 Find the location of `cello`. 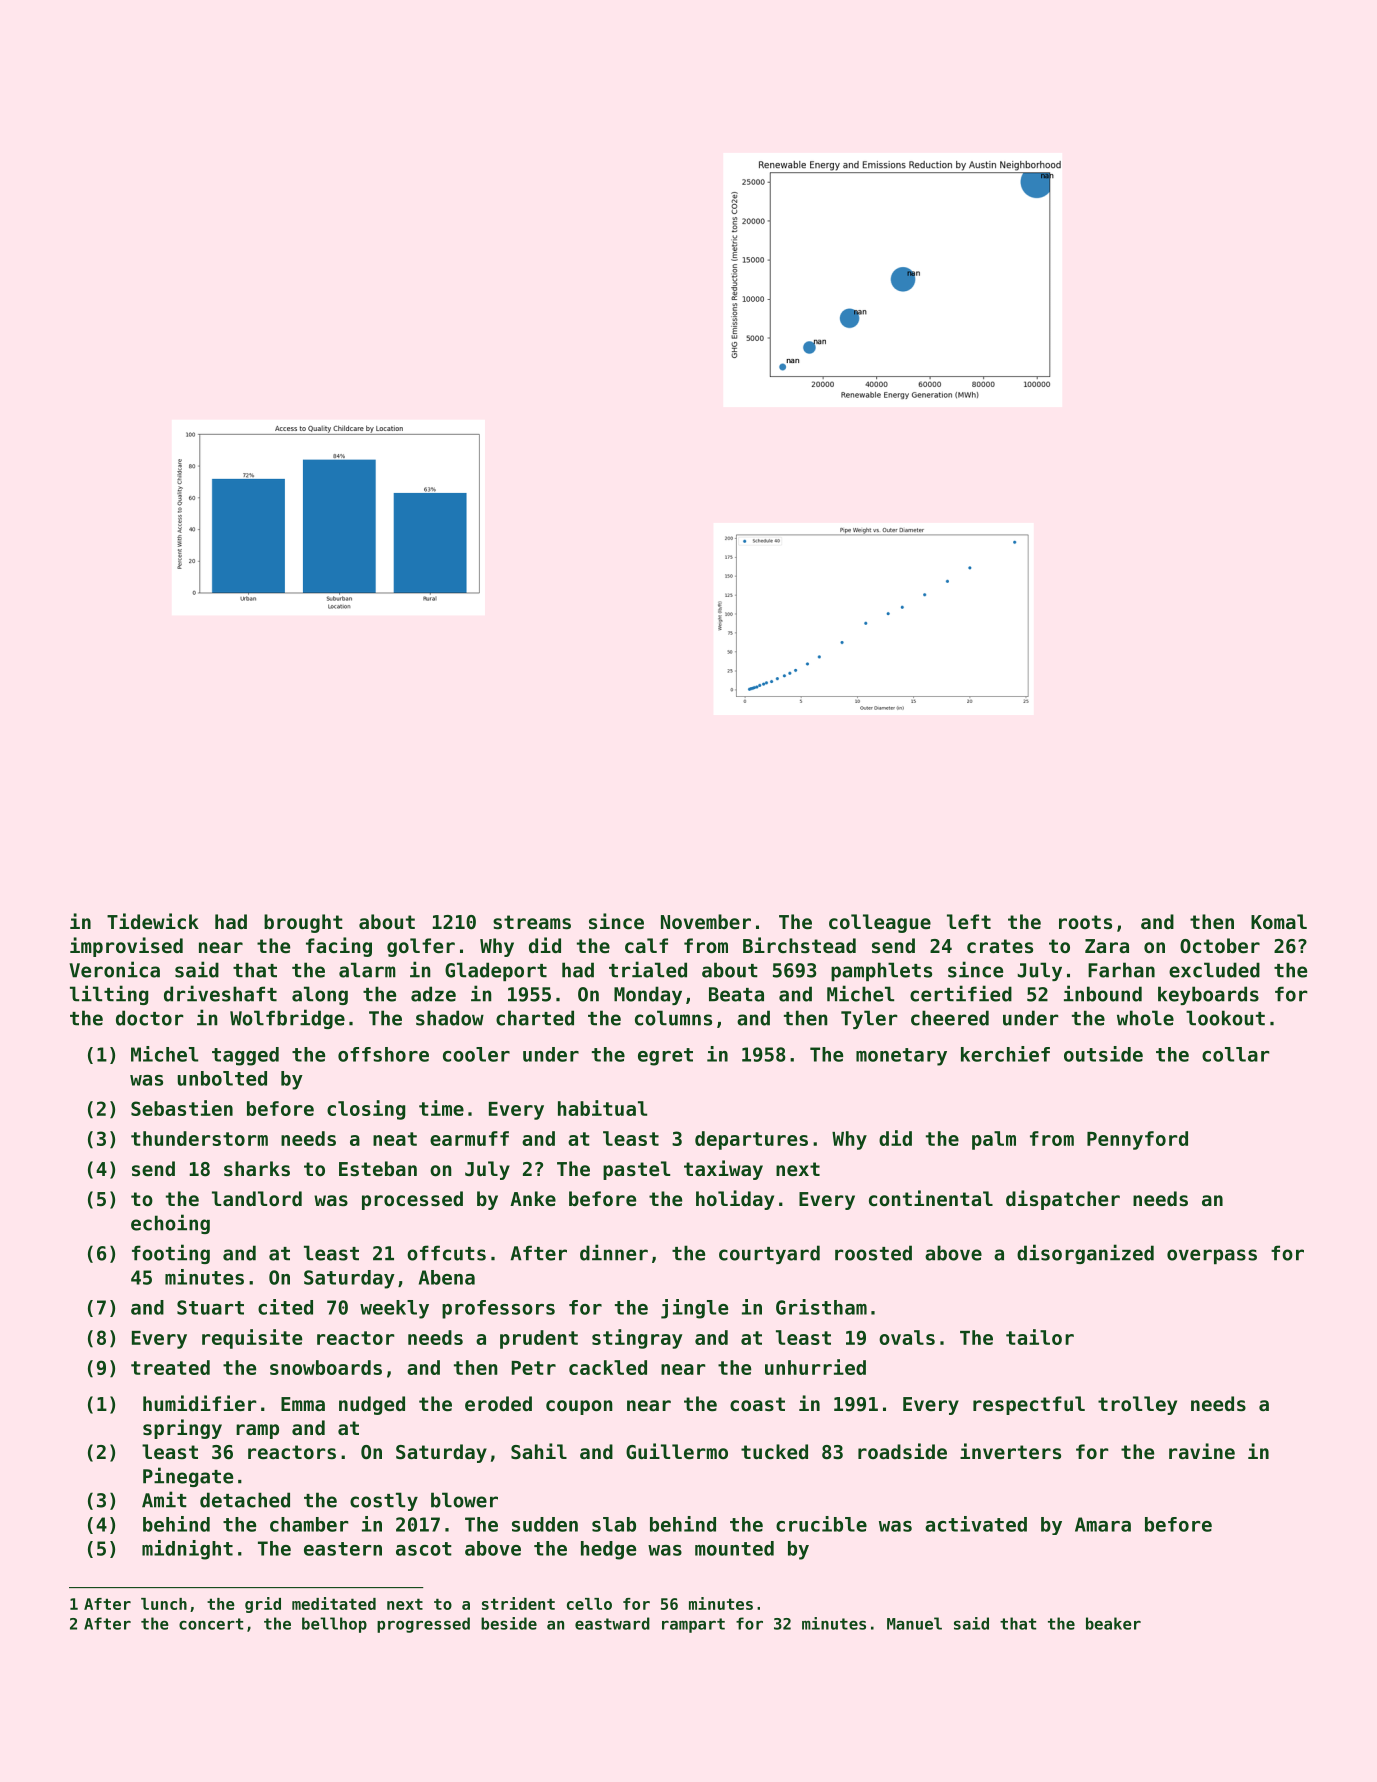

cello is located at coordinates (589, 1604).
